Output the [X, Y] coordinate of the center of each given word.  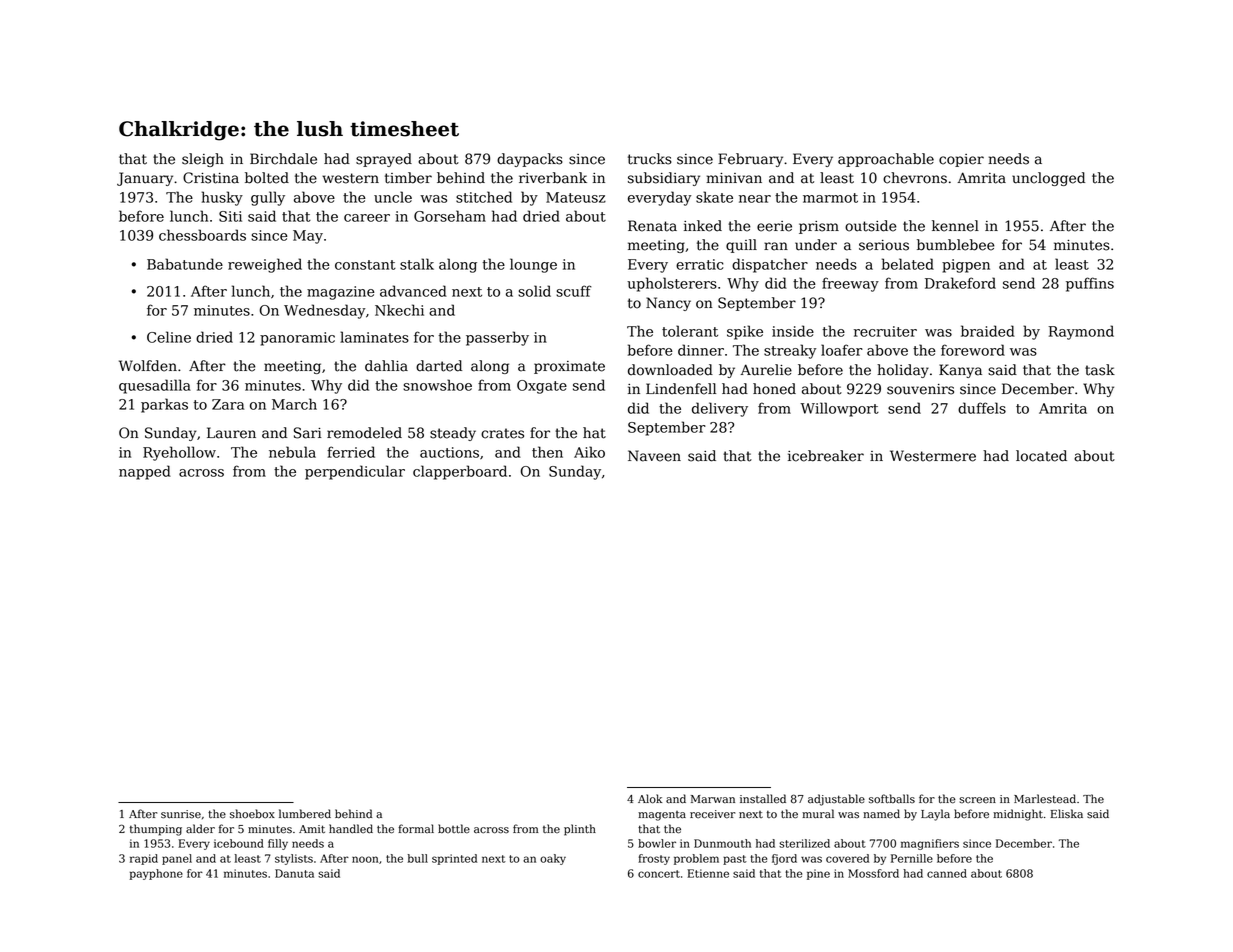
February [750, 160]
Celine [169, 337]
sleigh [203, 160]
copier [961, 160]
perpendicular [355, 472]
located [1041, 456]
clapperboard [460, 472]
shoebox [252, 814]
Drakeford [960, 283]
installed [763, 799]
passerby [497, 338]
